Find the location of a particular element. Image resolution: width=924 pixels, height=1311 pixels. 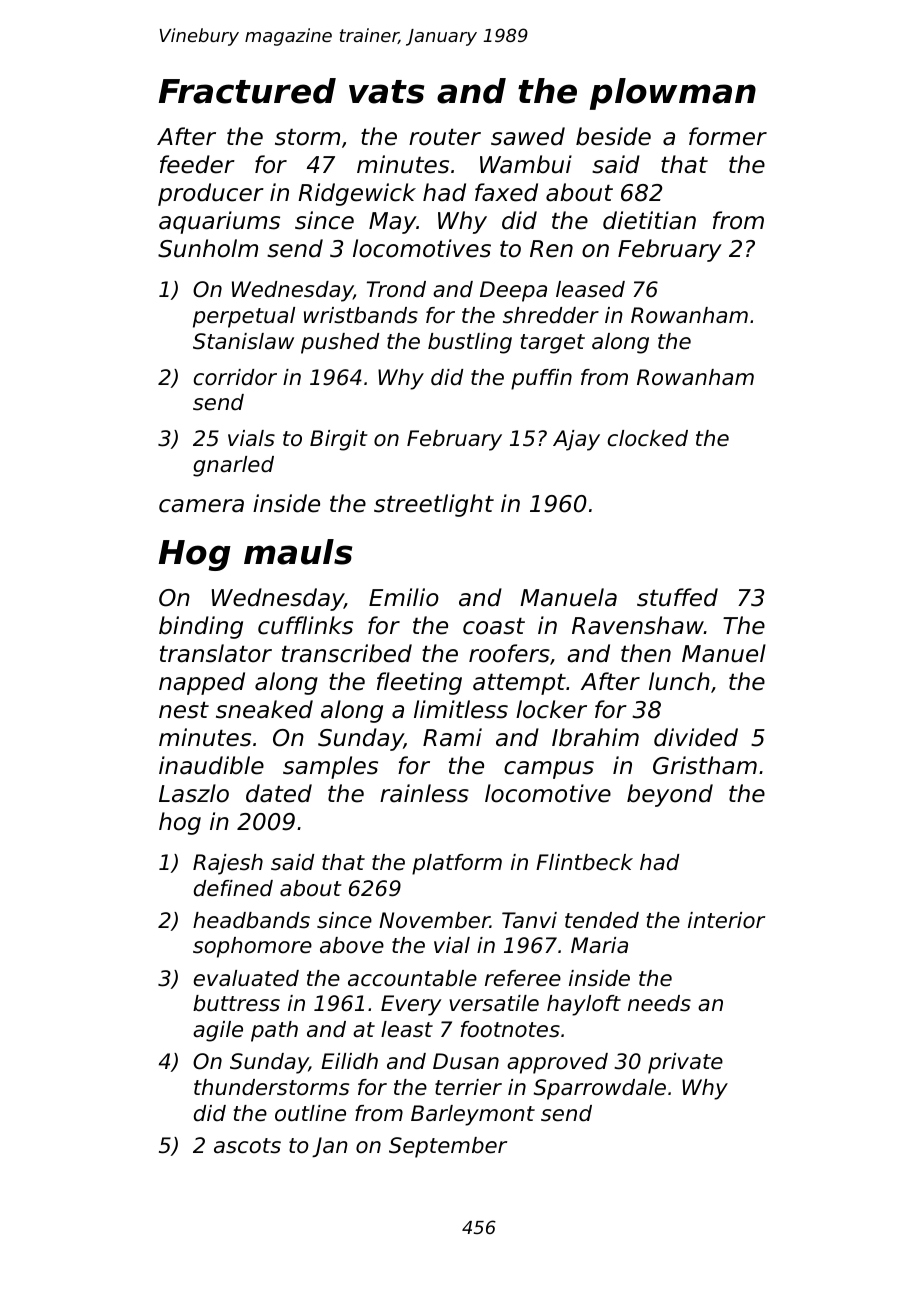

clocked is located at coordinates (648, 438).
